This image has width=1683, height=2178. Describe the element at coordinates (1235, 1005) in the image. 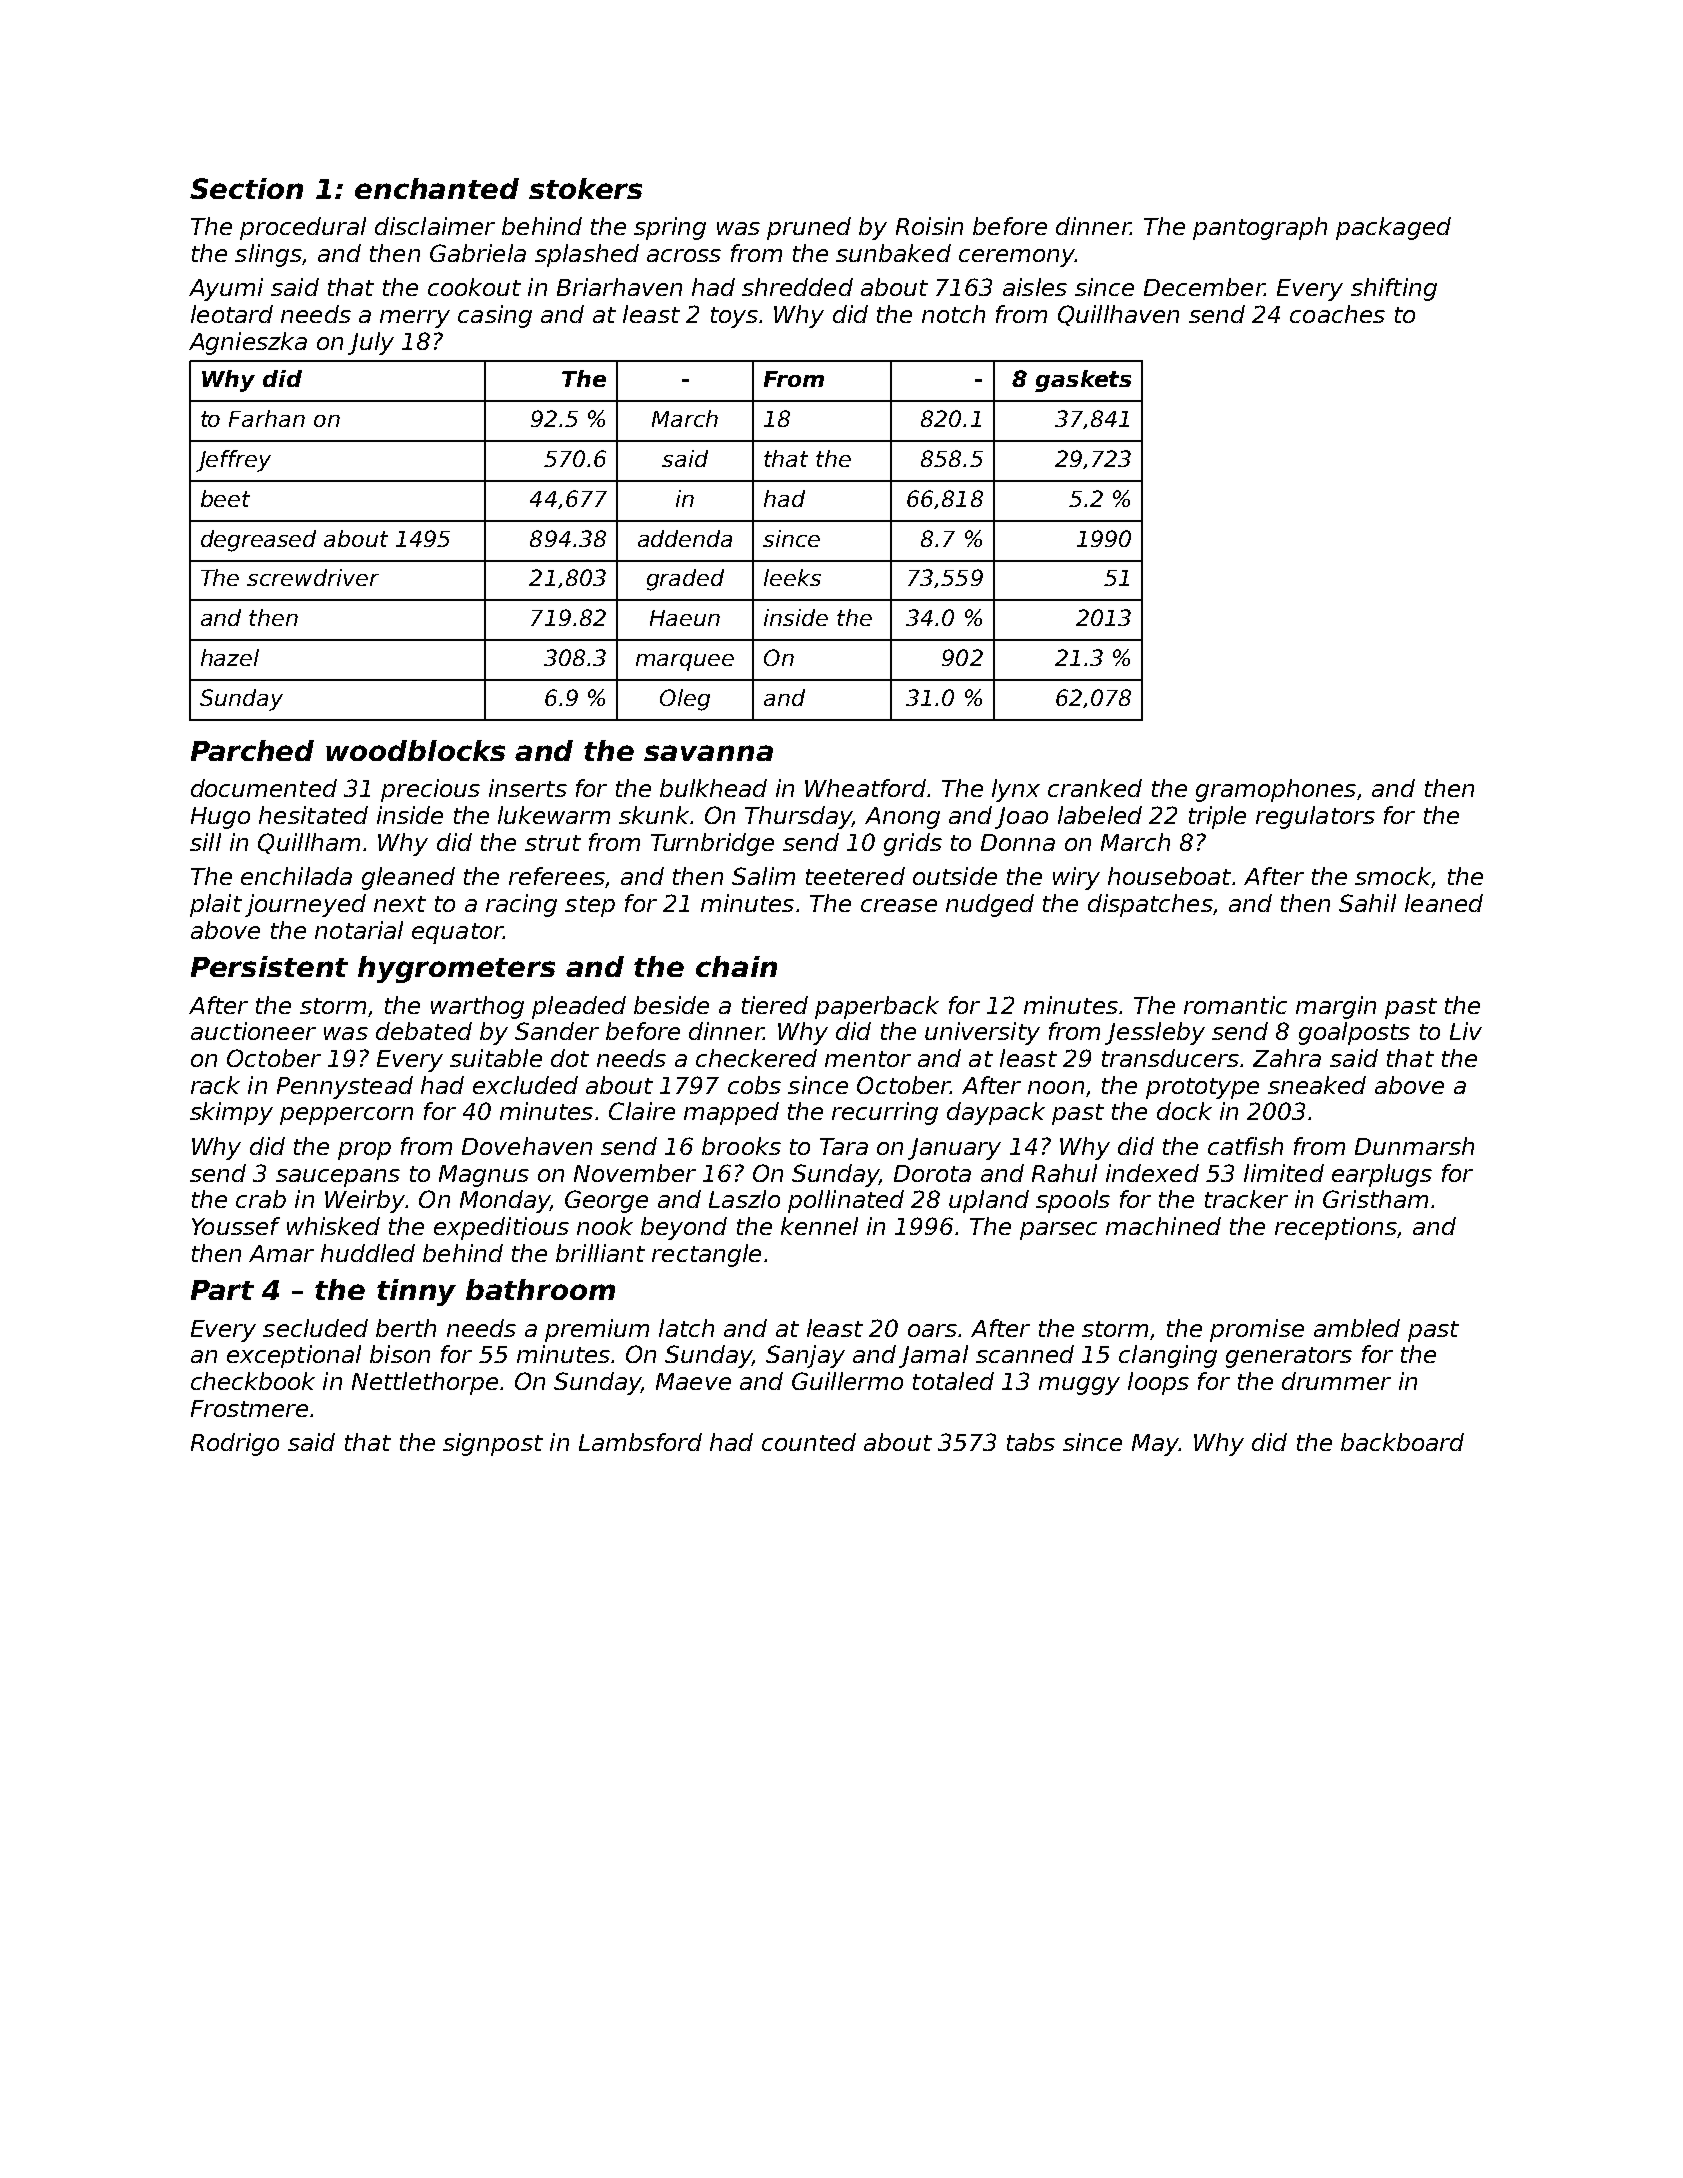

I see `romantic` at that location.
